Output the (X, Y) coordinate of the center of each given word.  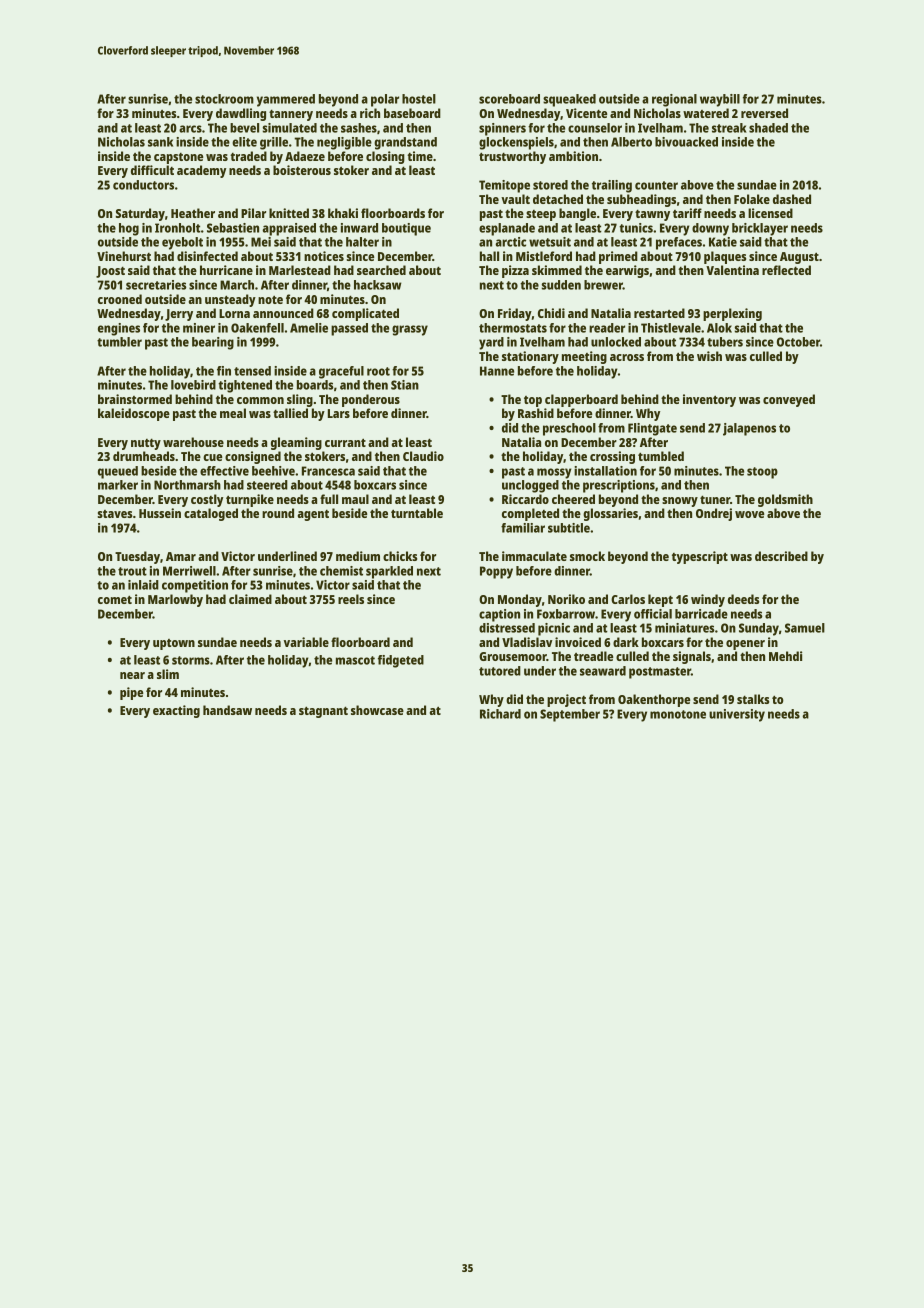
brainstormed (135, 399)
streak (729, 128)
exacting (176, 711)
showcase (377, 710)
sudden (561, 285)
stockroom (224, 99)
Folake (752, 199)
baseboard (412, 113)
